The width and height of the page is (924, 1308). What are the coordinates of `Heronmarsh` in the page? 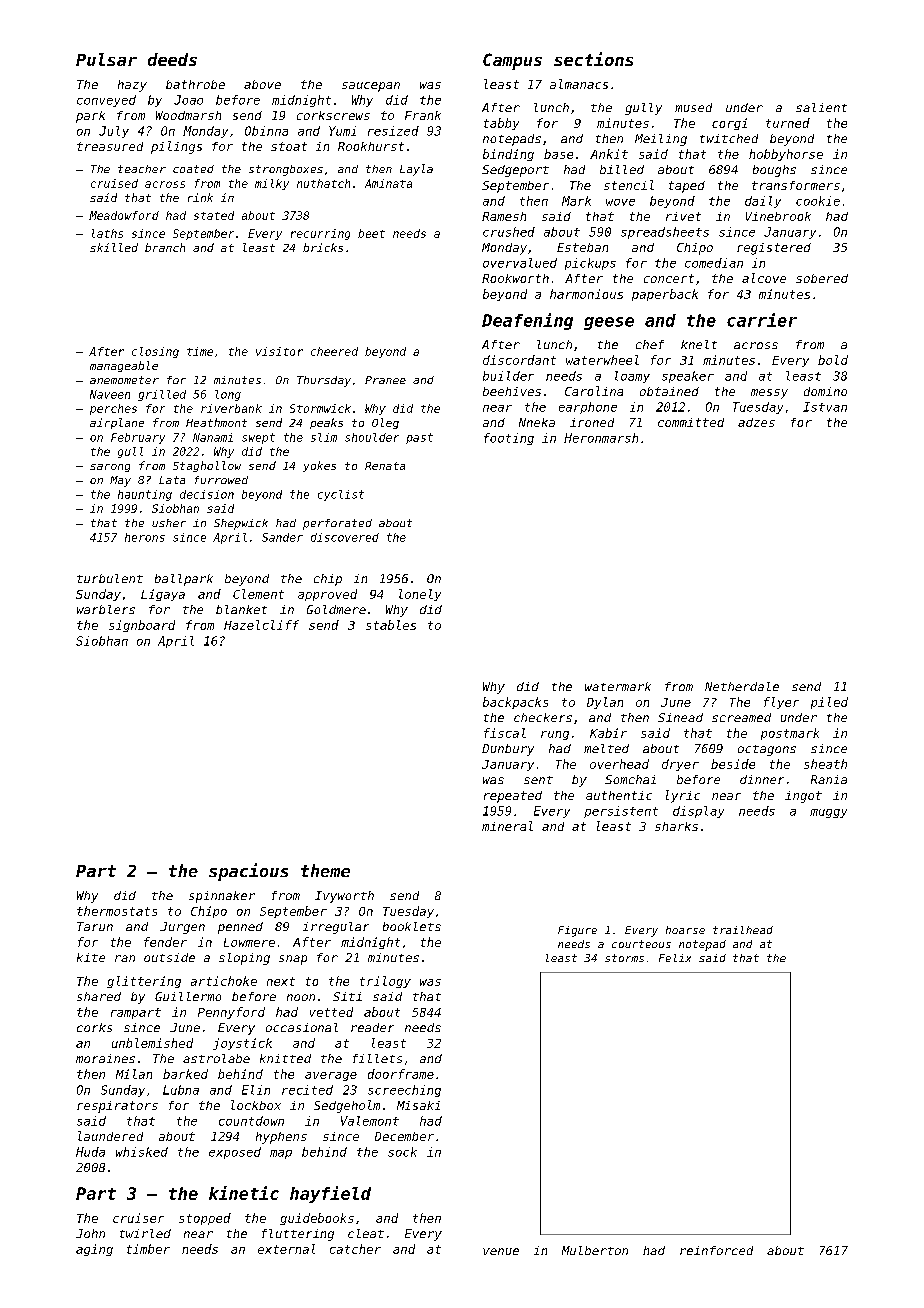 It's located at (601, 438).
